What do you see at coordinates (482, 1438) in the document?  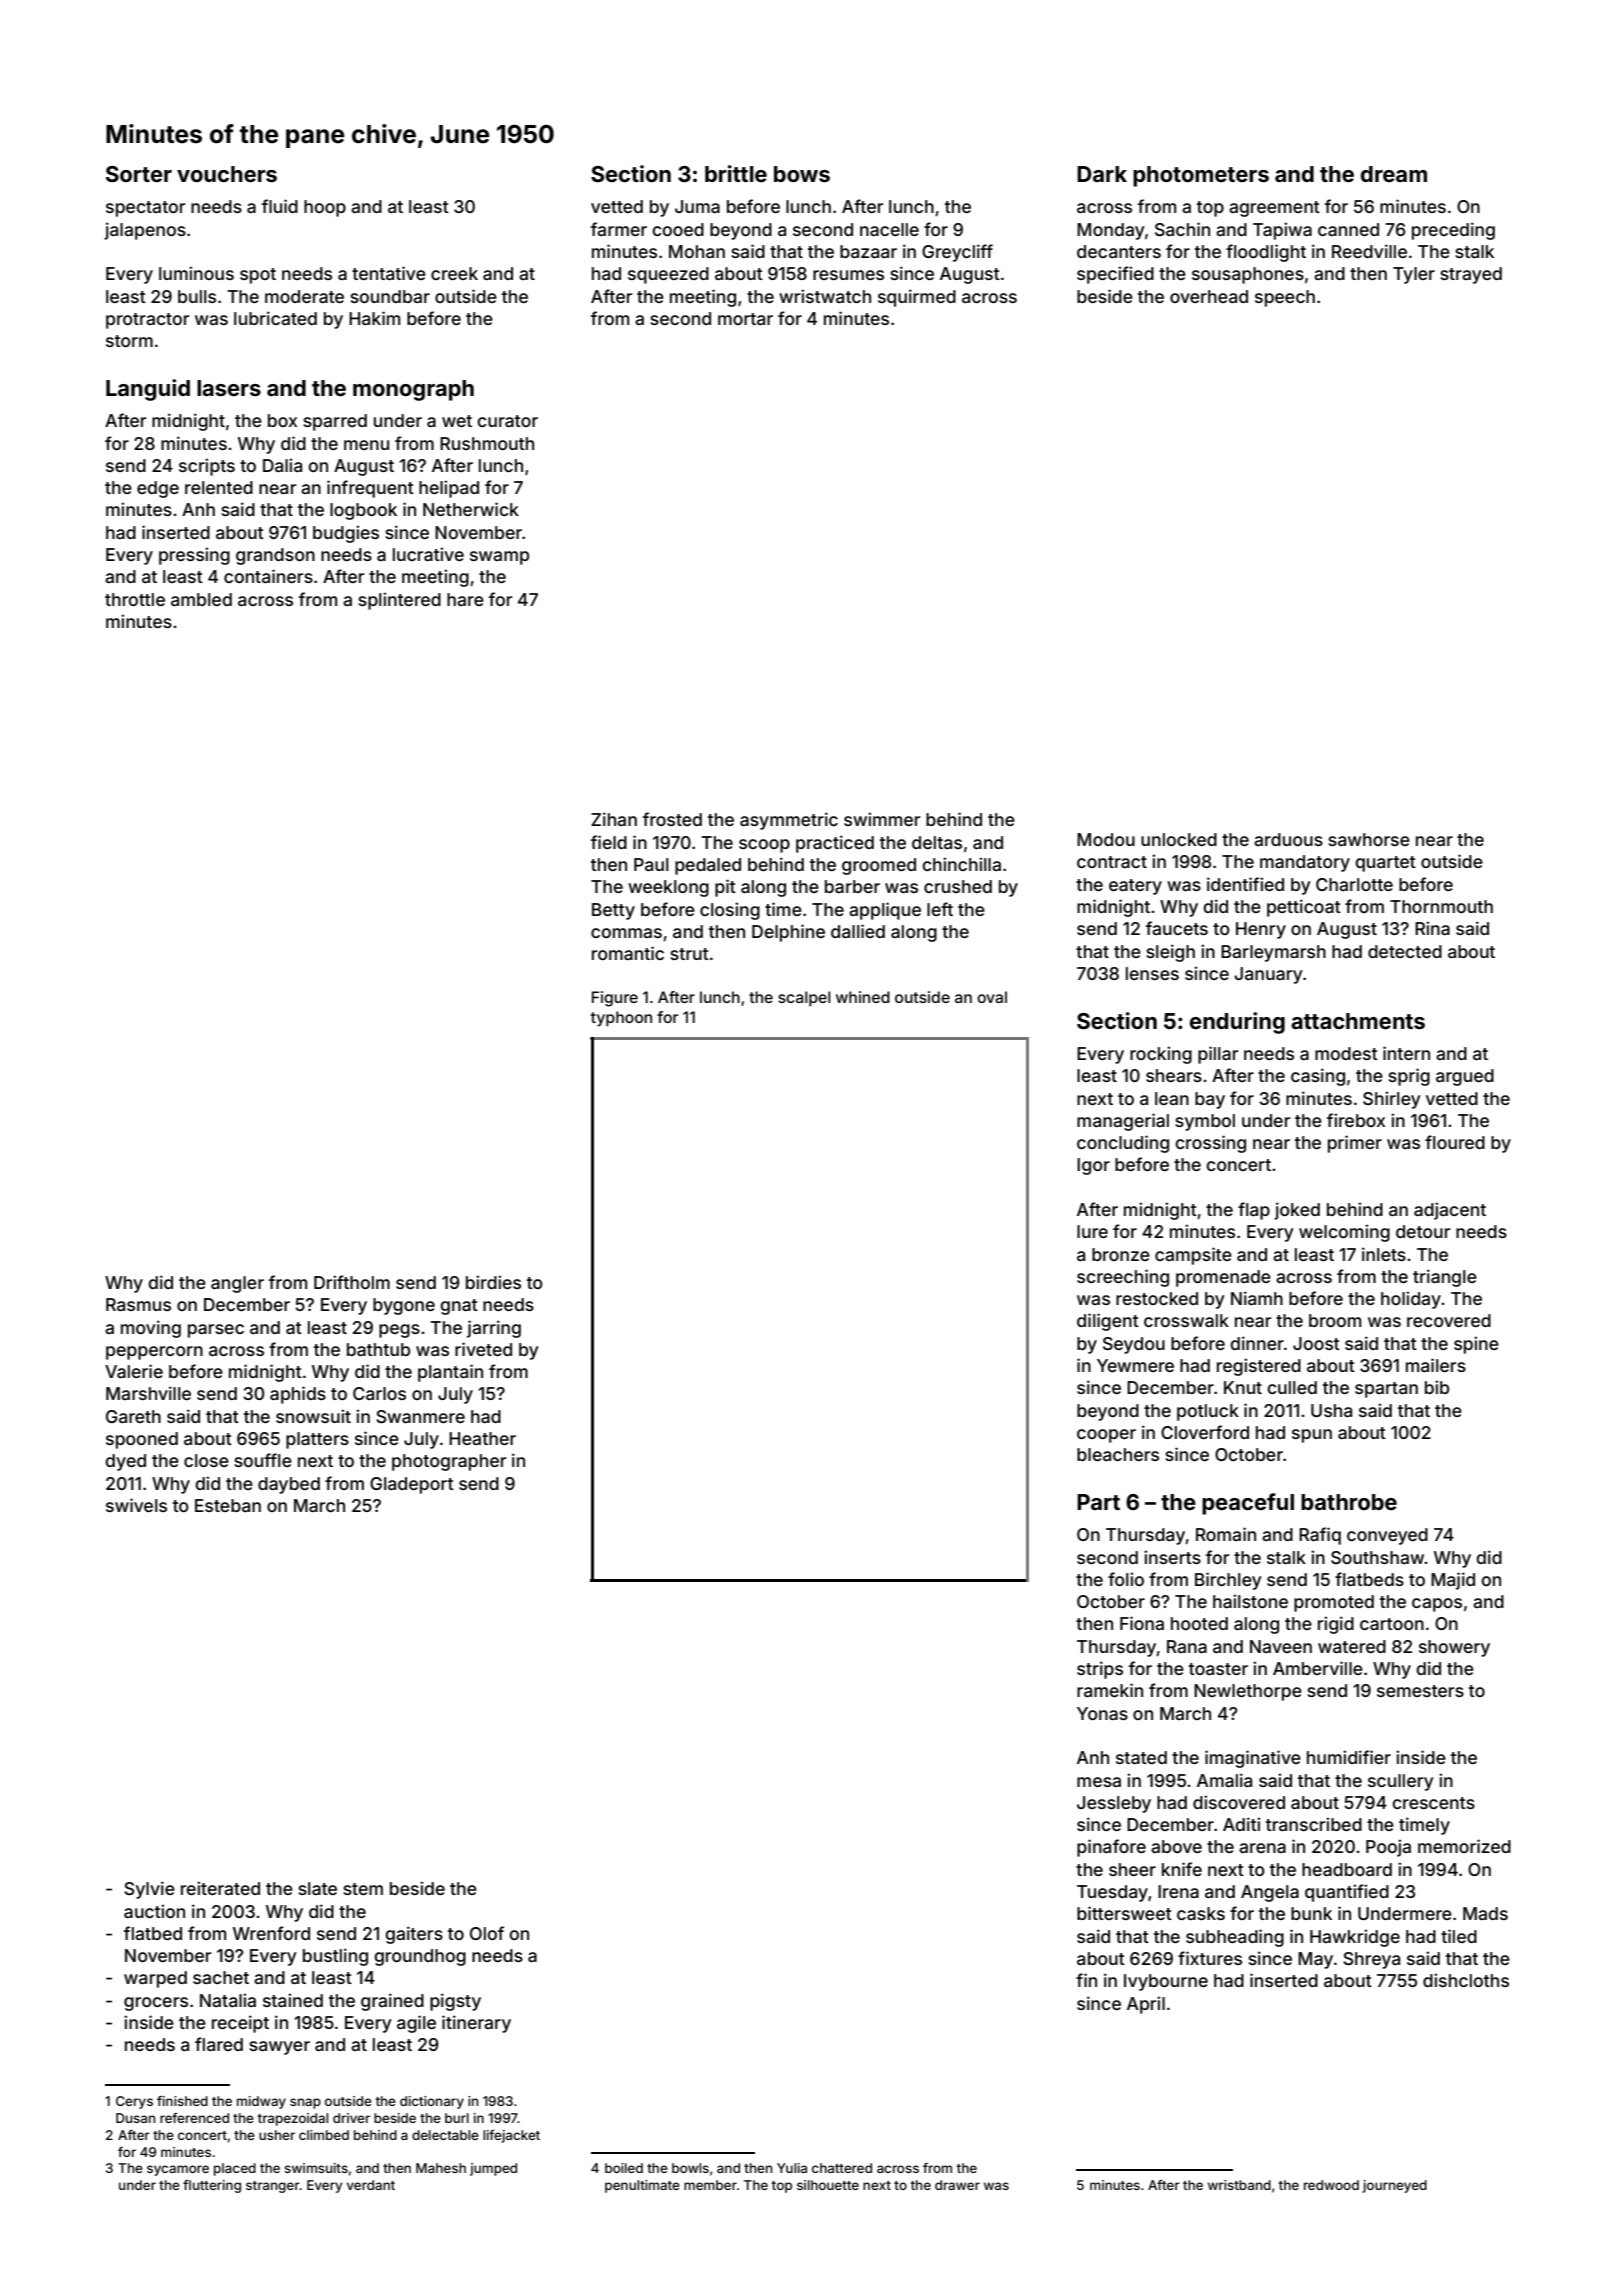 I see `Heather` at bounding box center [482, 1438].
